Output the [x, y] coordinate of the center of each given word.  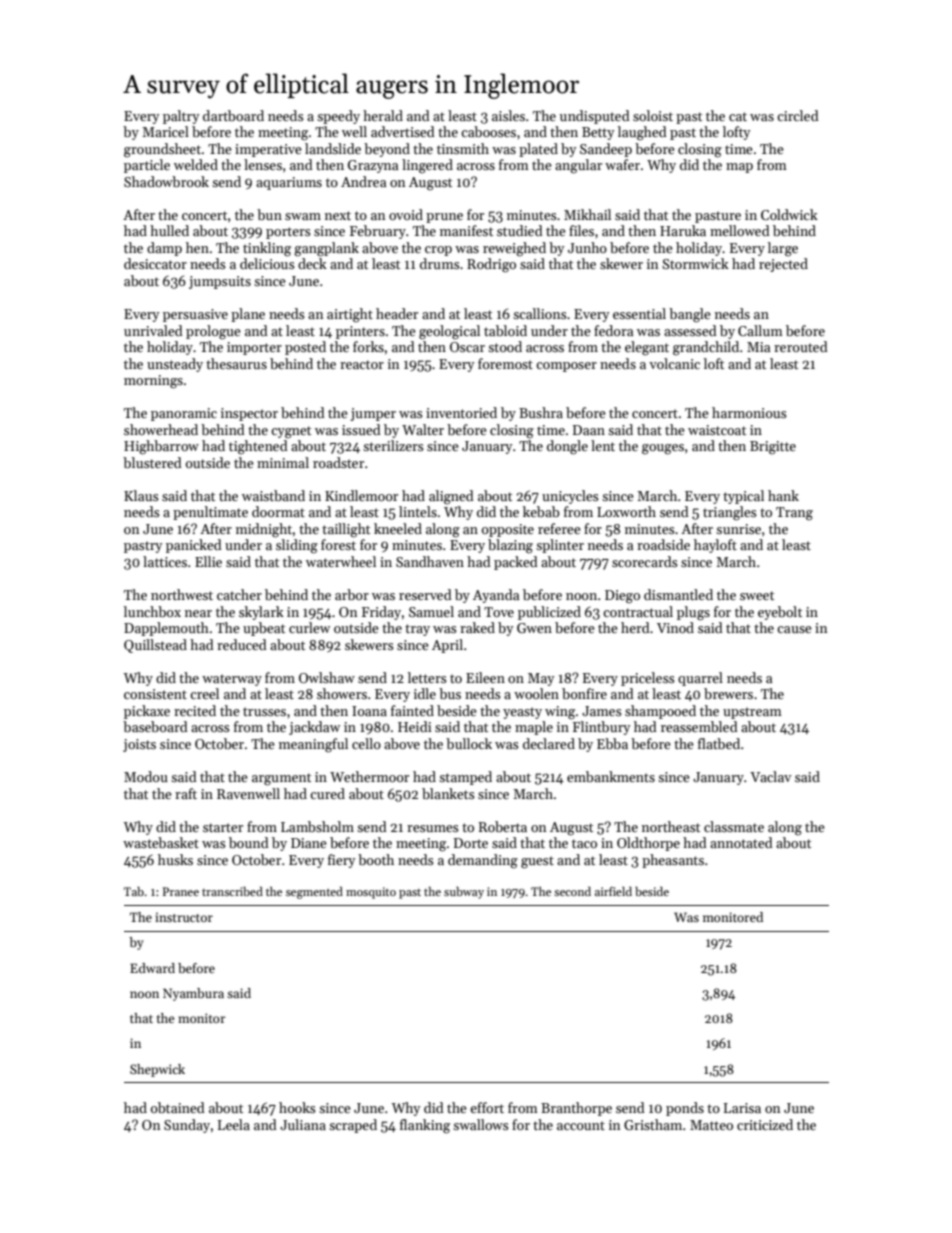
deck [312, 263]
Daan [589, 430]
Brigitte [773, 448]
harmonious [749, 412]
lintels [418, 511]
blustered [152, 462]
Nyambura [193, 994]
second [572, 891]
